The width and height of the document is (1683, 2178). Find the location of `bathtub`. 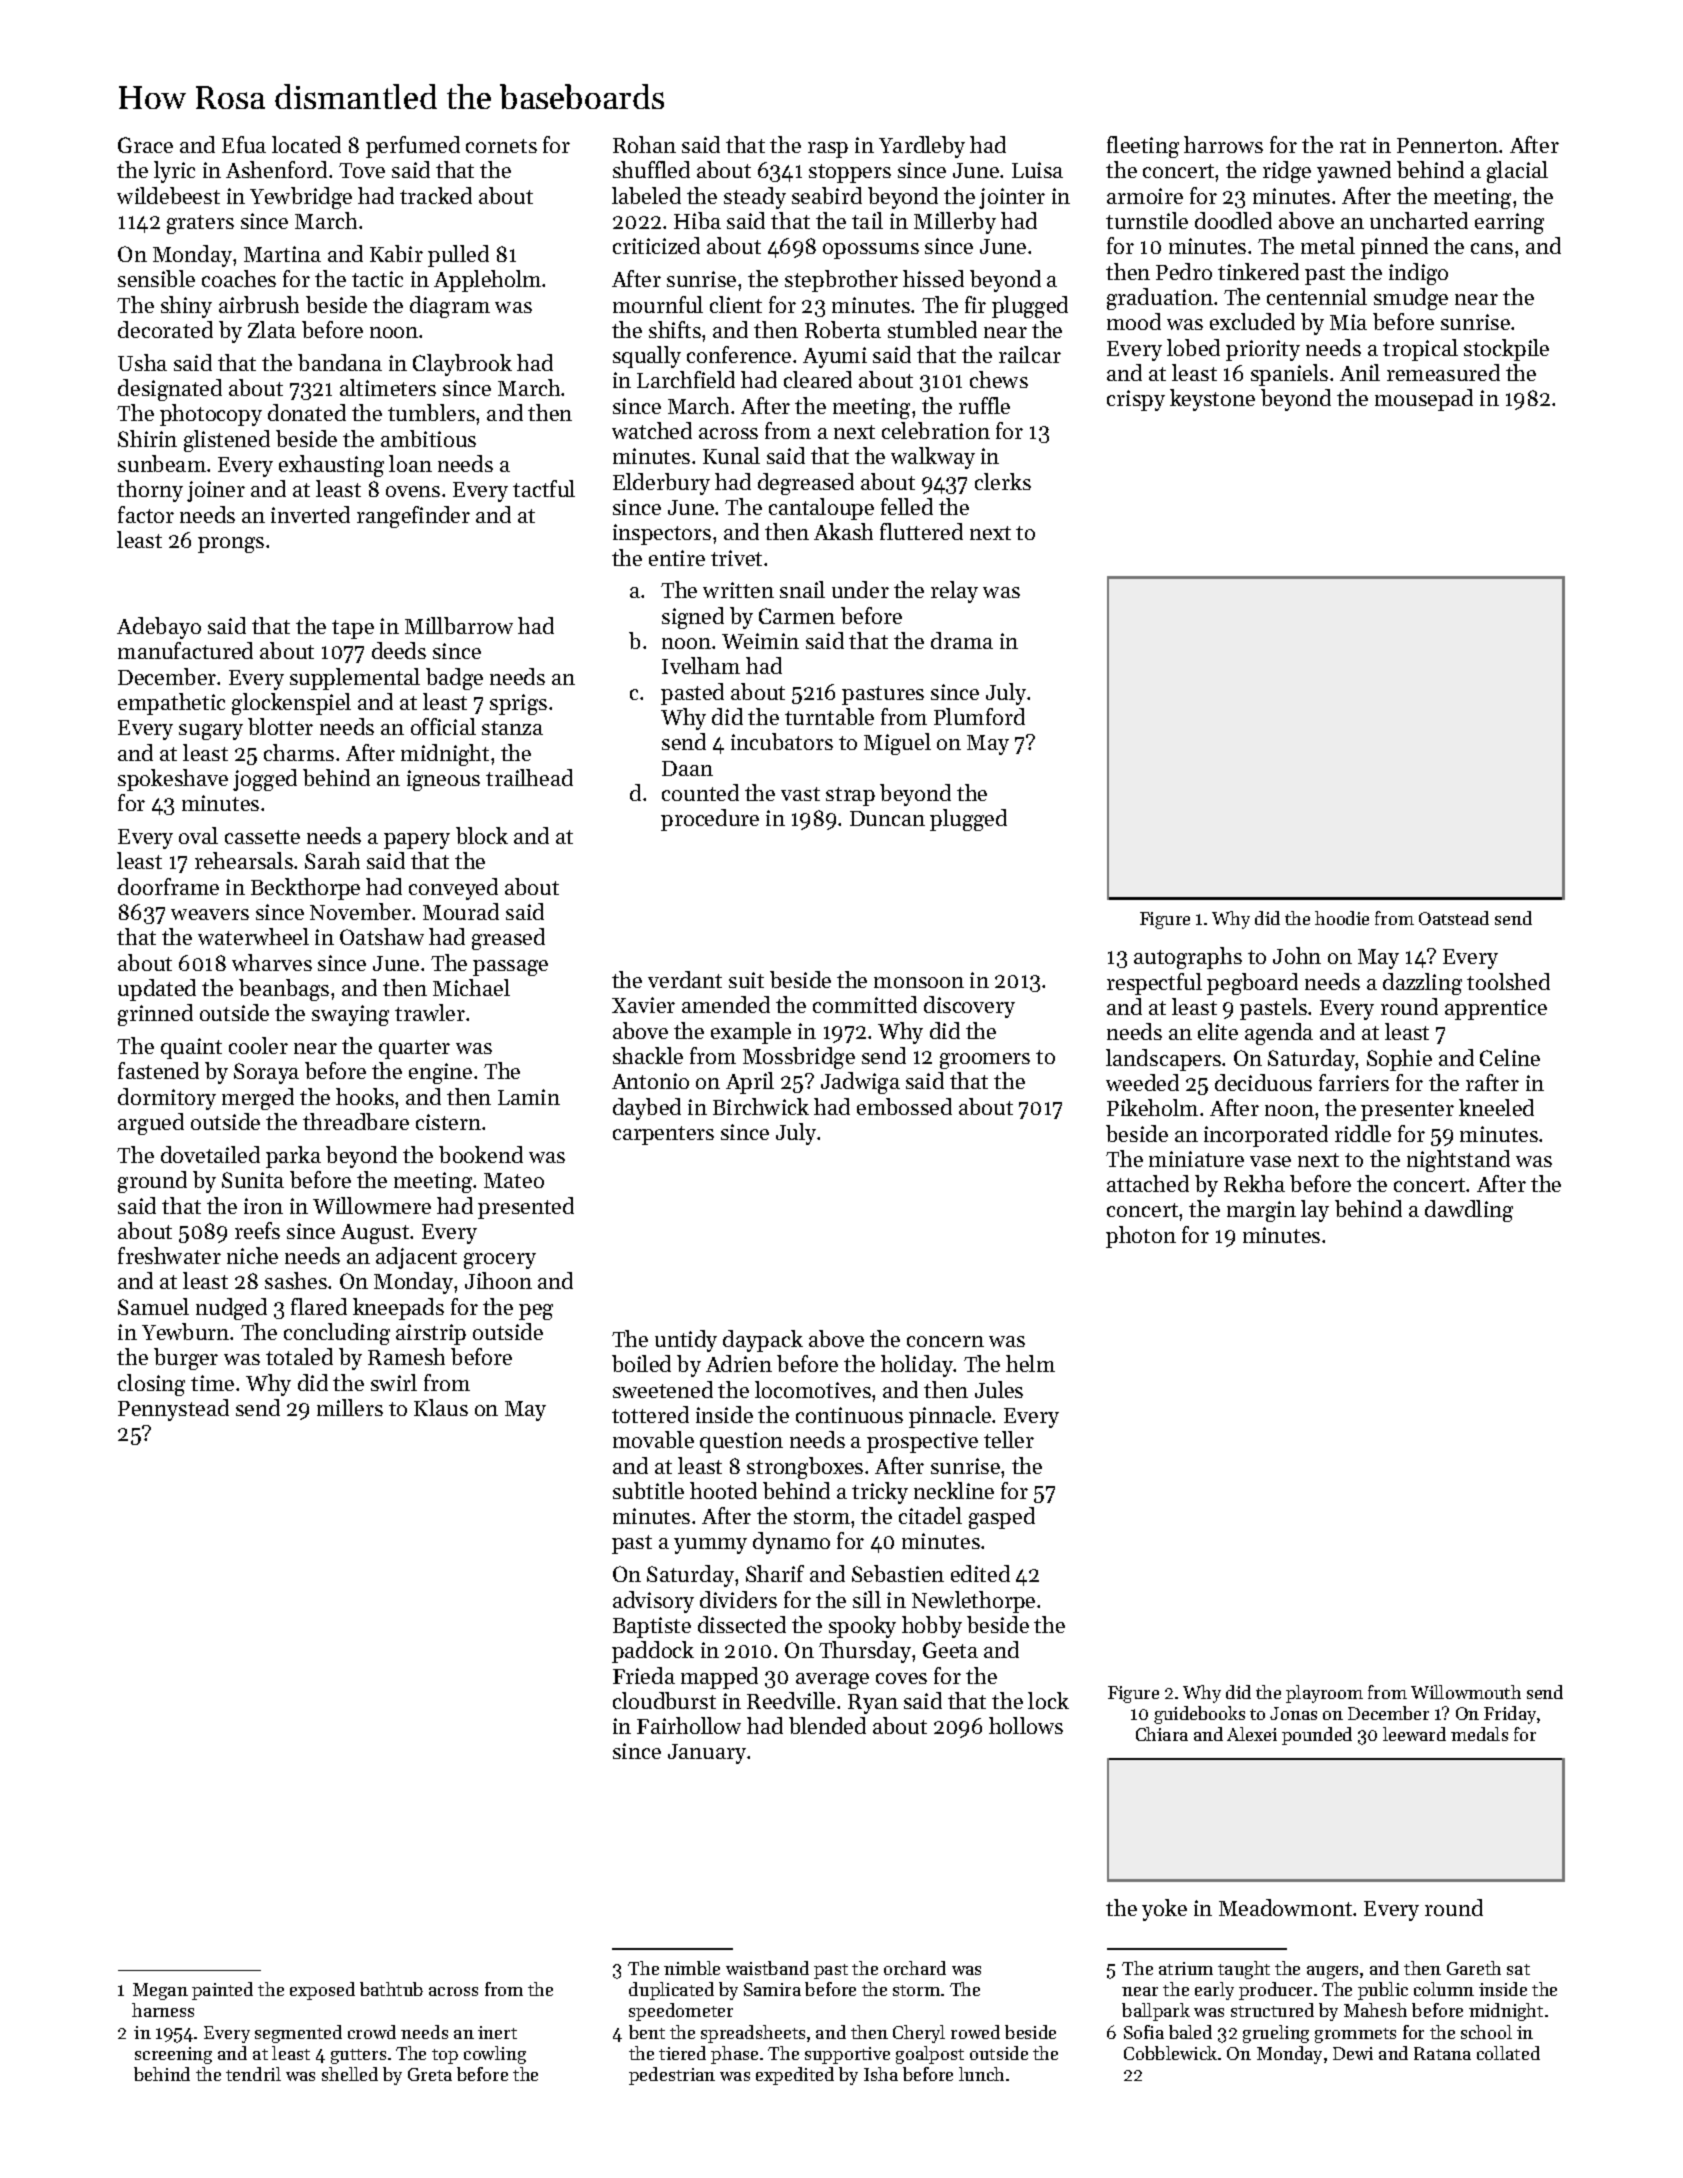

bathtub is located at coordinates (391, 1989).
